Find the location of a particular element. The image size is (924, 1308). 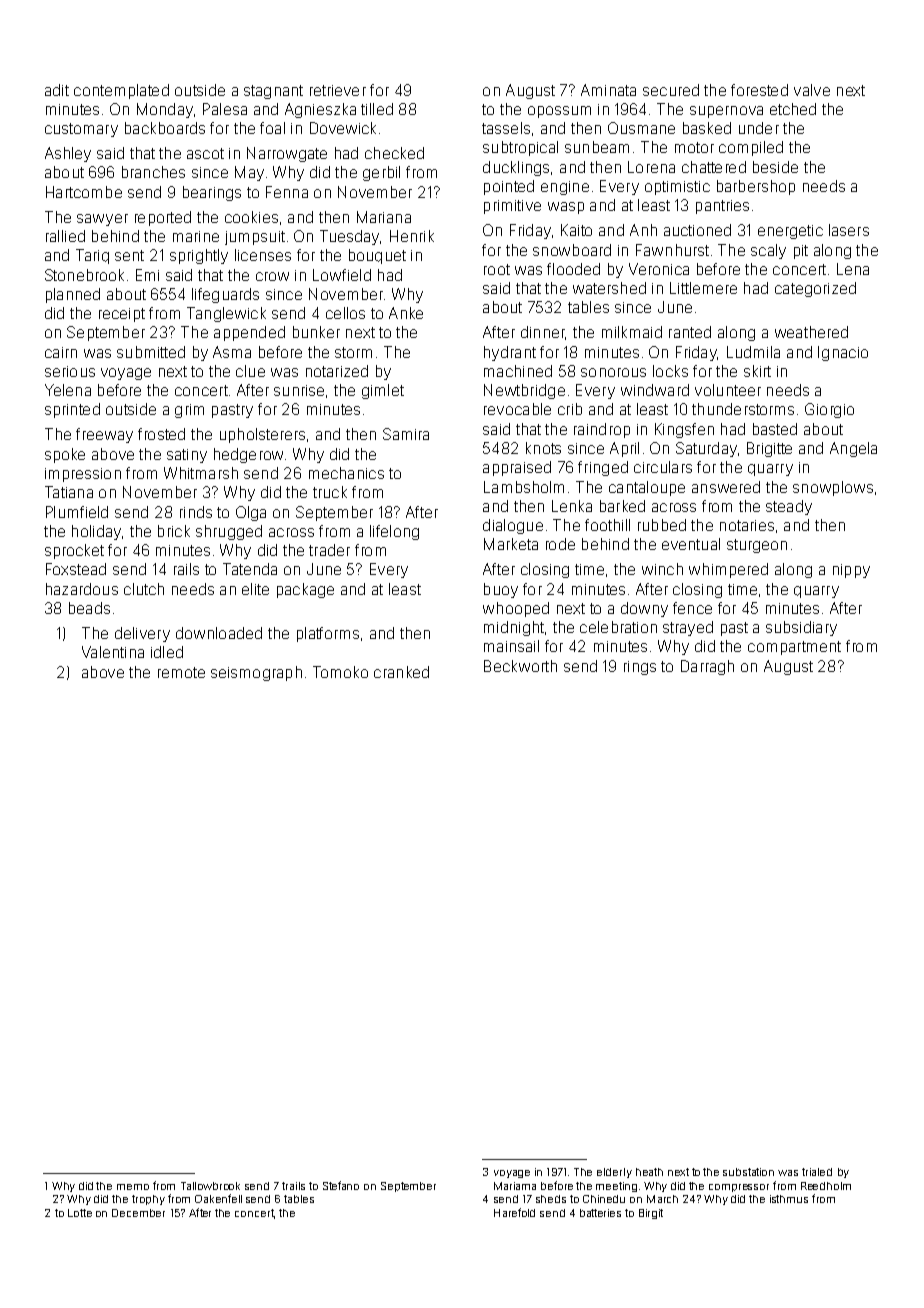

Tomoko is located at coordinates (340, 672).
